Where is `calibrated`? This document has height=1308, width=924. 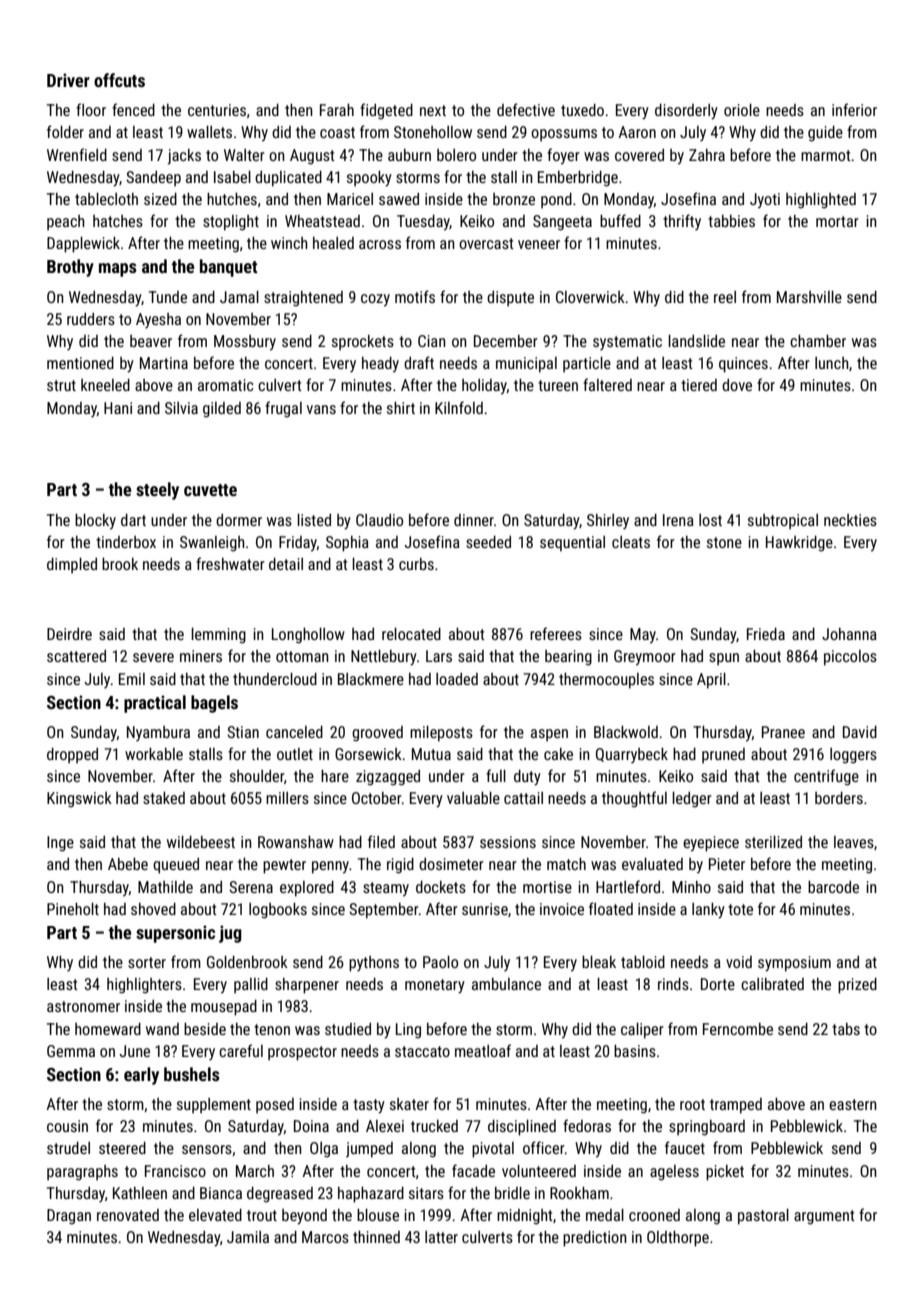 calibrated is located at coordinates (772, 984).
